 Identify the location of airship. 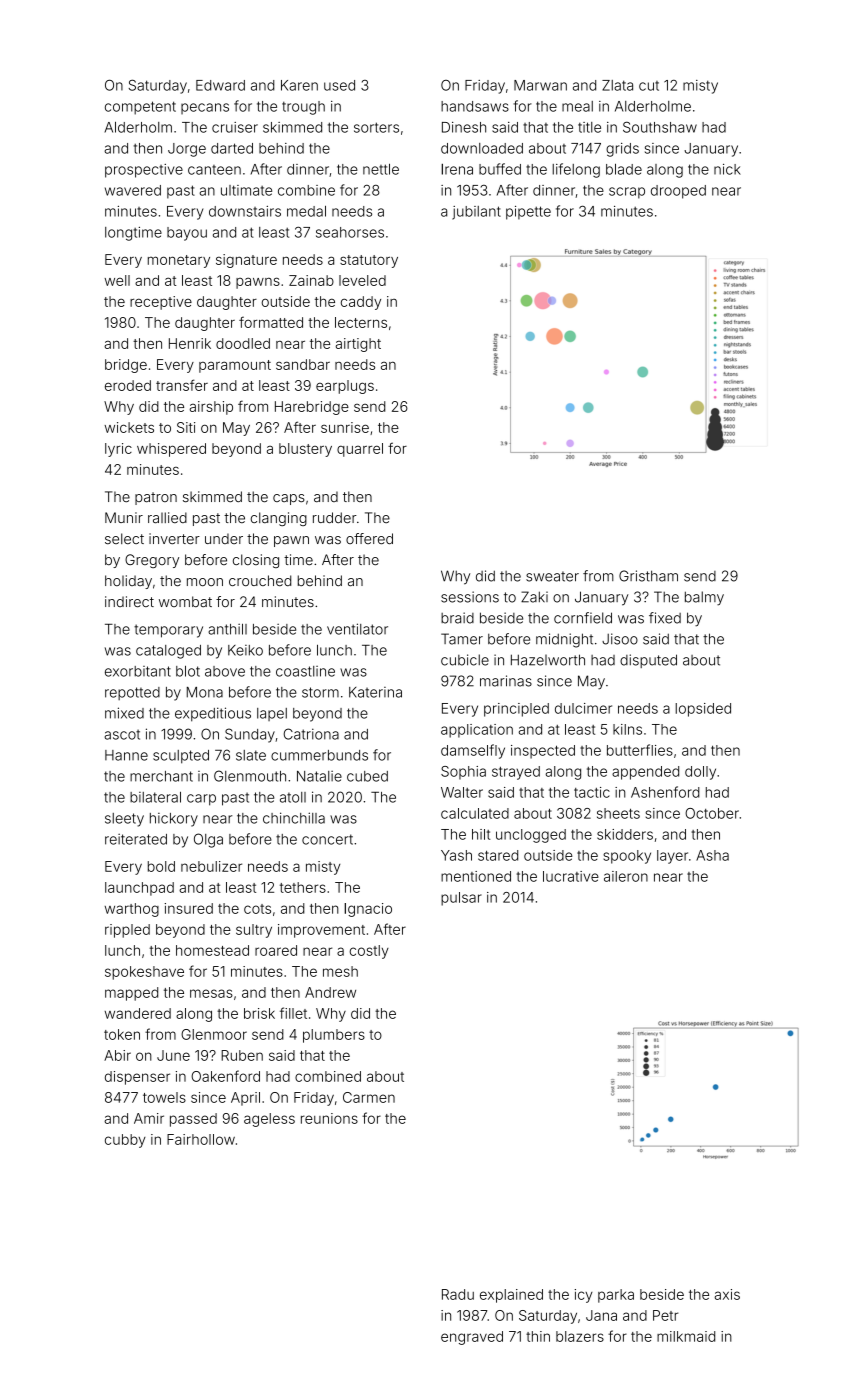
(211, 408).
